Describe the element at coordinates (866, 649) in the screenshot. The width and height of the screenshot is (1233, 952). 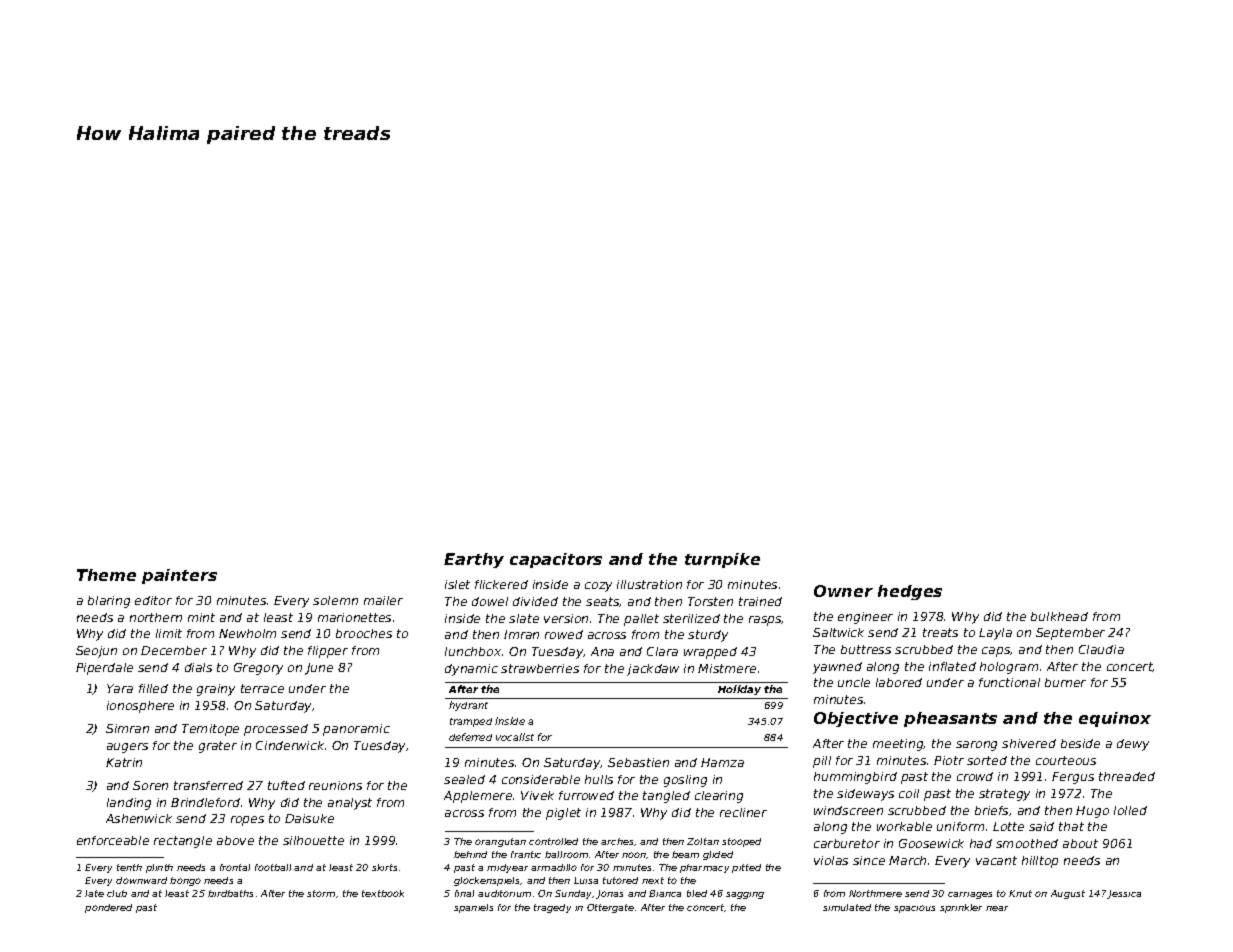
I see `buttress` at that location.
